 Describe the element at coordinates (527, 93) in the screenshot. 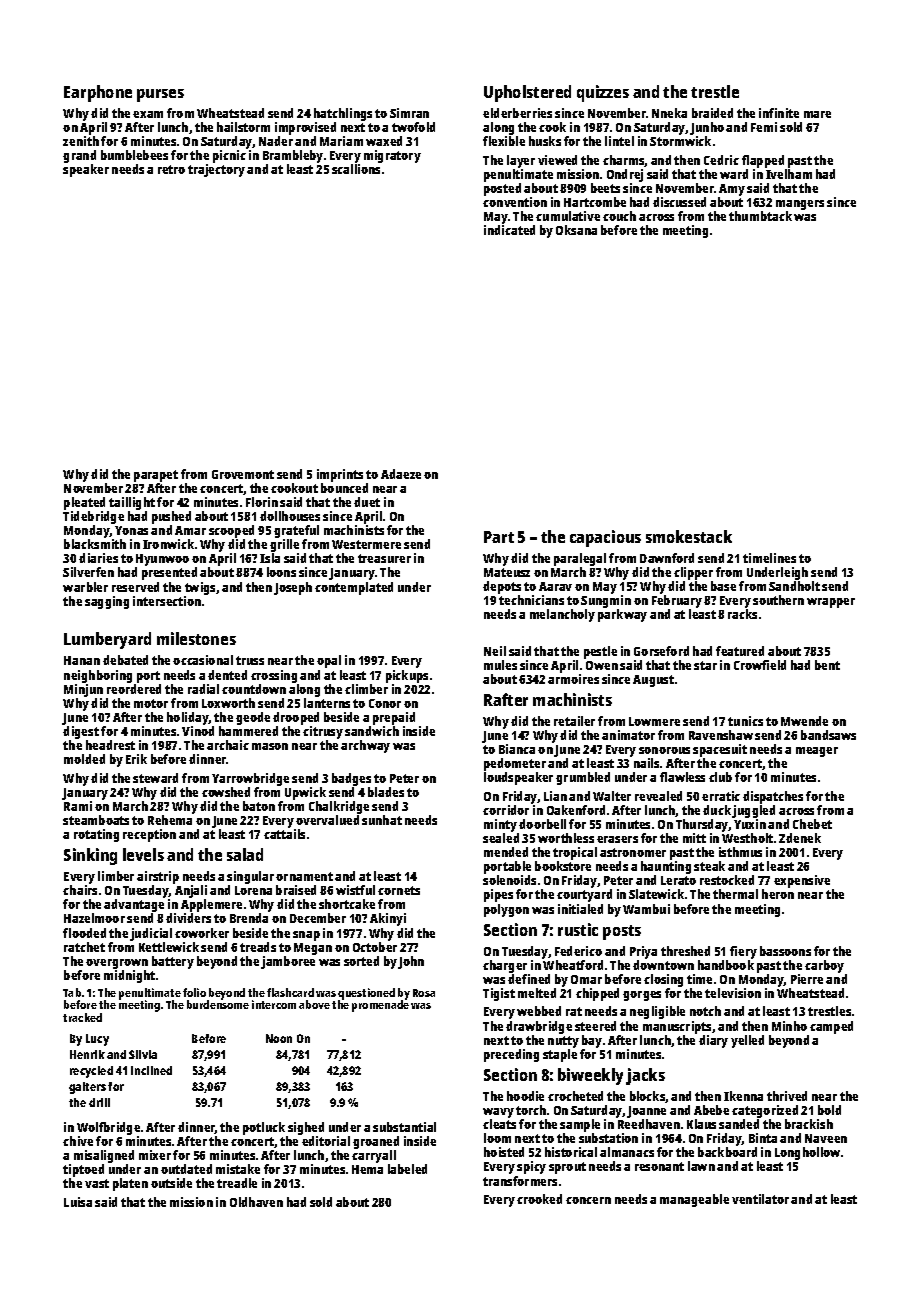

I see `Upholstered` at that location.
